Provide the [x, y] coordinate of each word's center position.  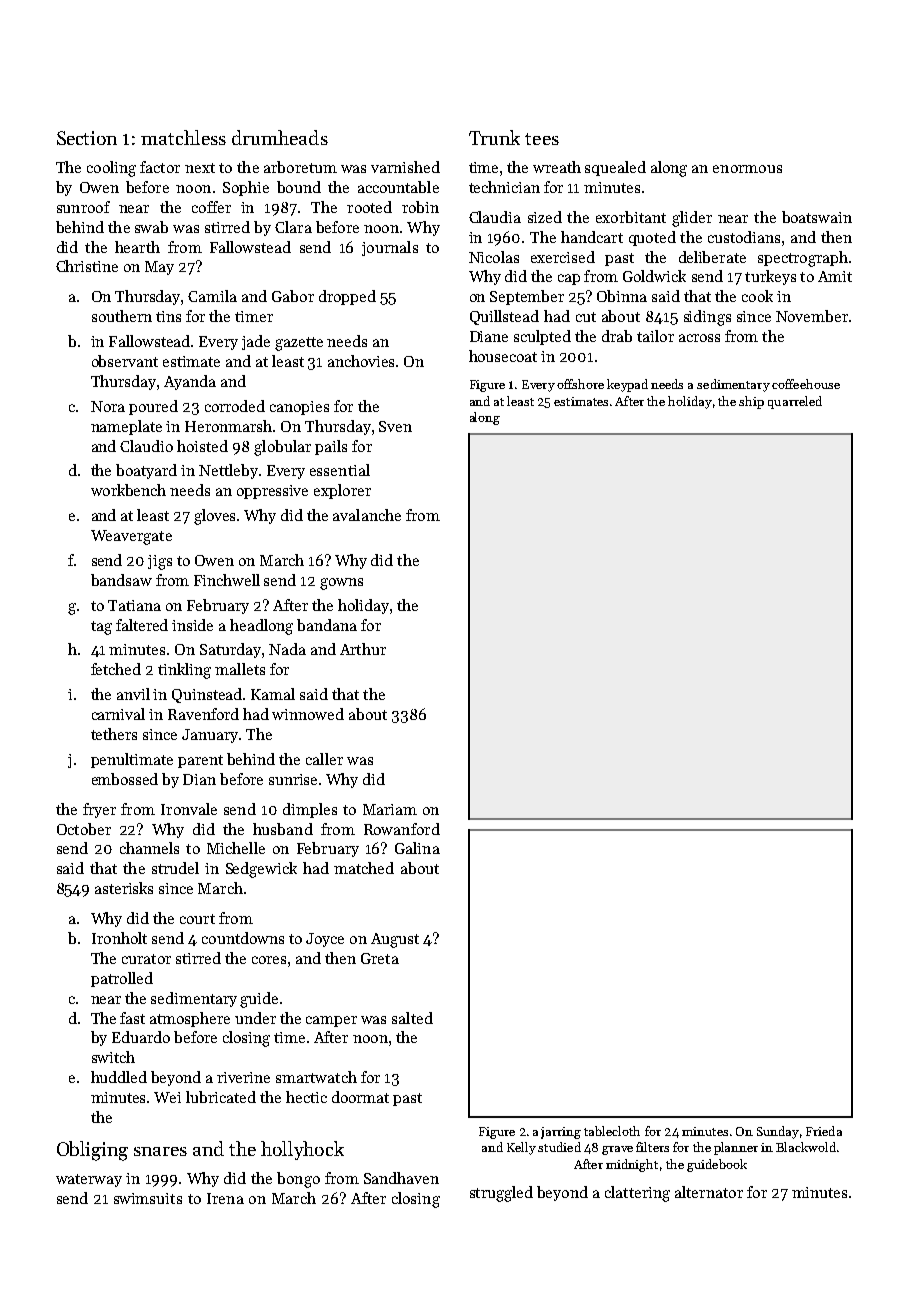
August [395, 940]
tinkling [184, 671]
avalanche [367, 515]
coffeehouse [806, 384]
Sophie [246, 188]
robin [420, 207]
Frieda [824, 1131]
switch [113, 1057]
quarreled [795, 402]
